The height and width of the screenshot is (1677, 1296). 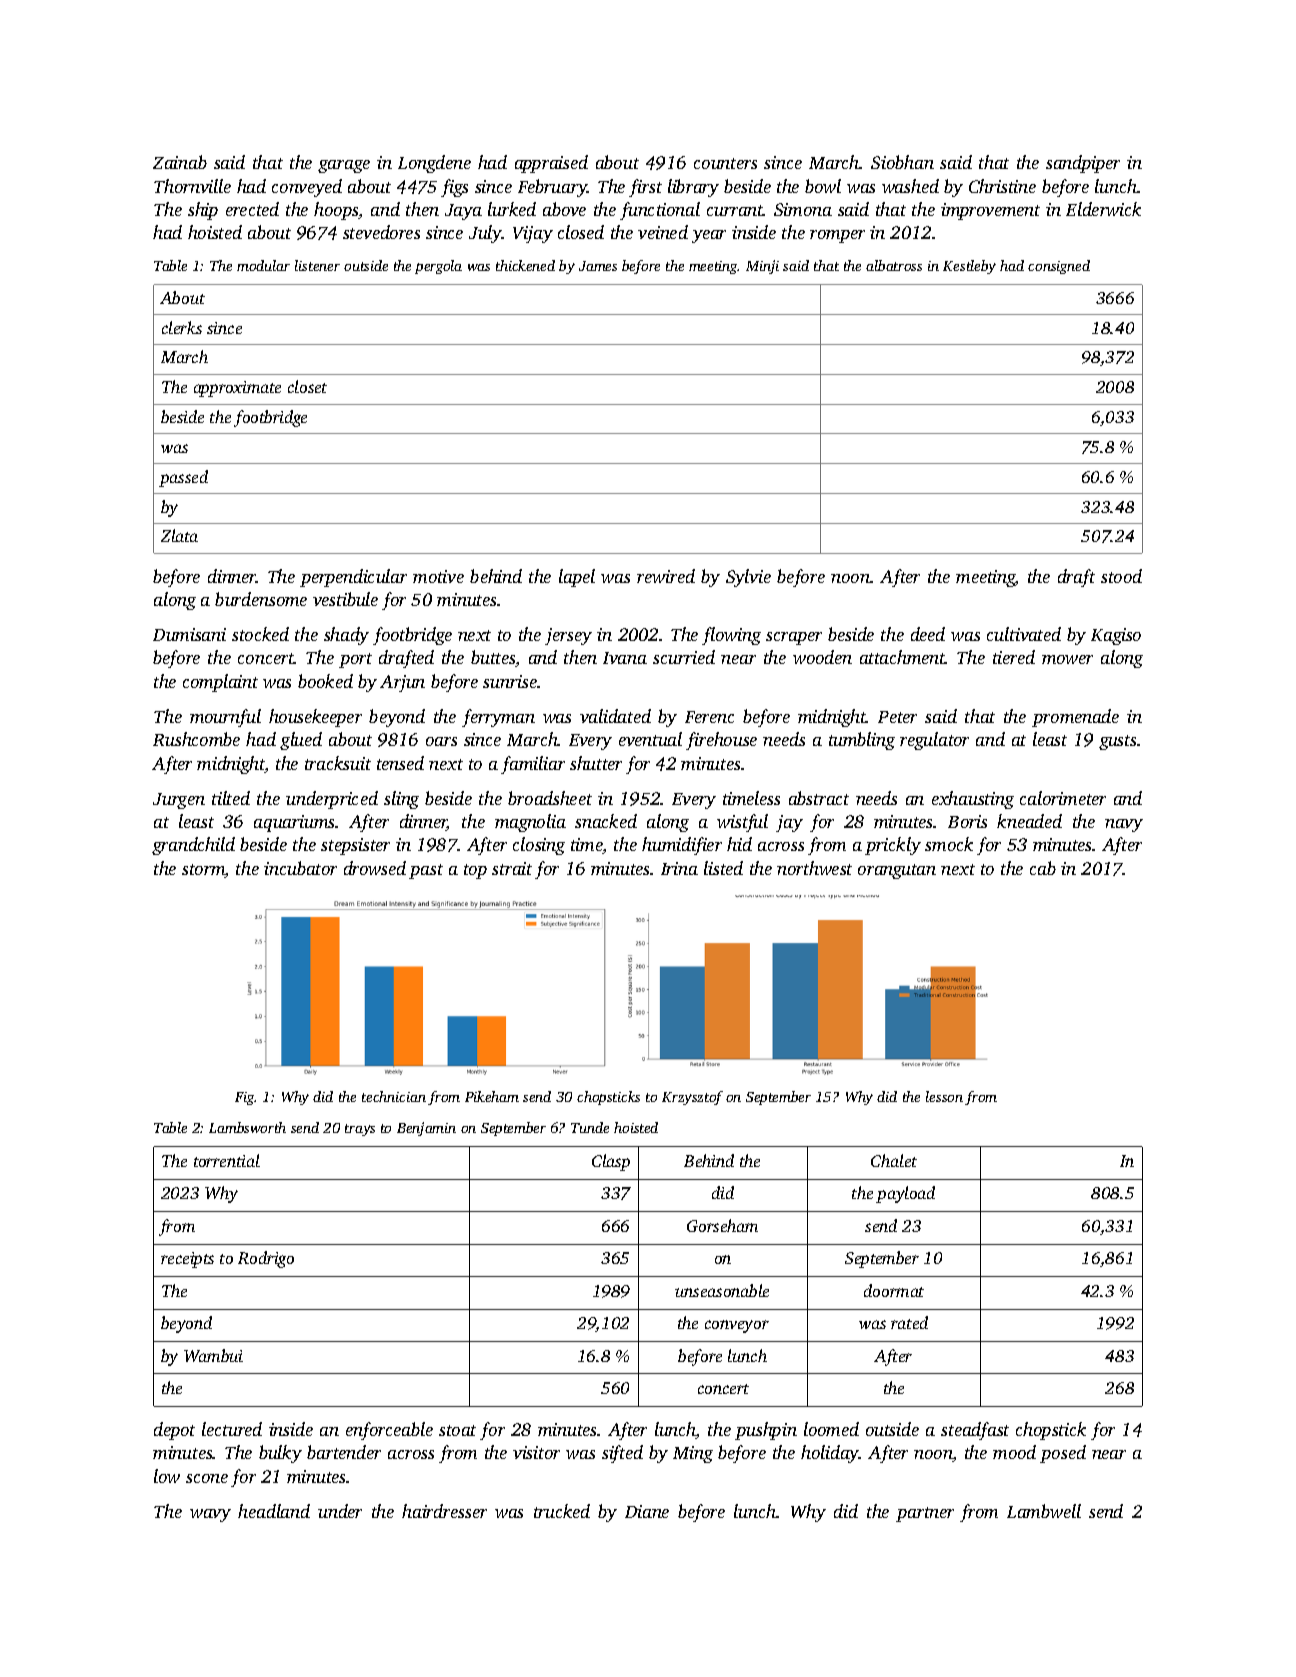 What do you see at coordinates (1083, 164) in the screenshot?
I see `sandpiper` at bounding box center [1083, 164].
